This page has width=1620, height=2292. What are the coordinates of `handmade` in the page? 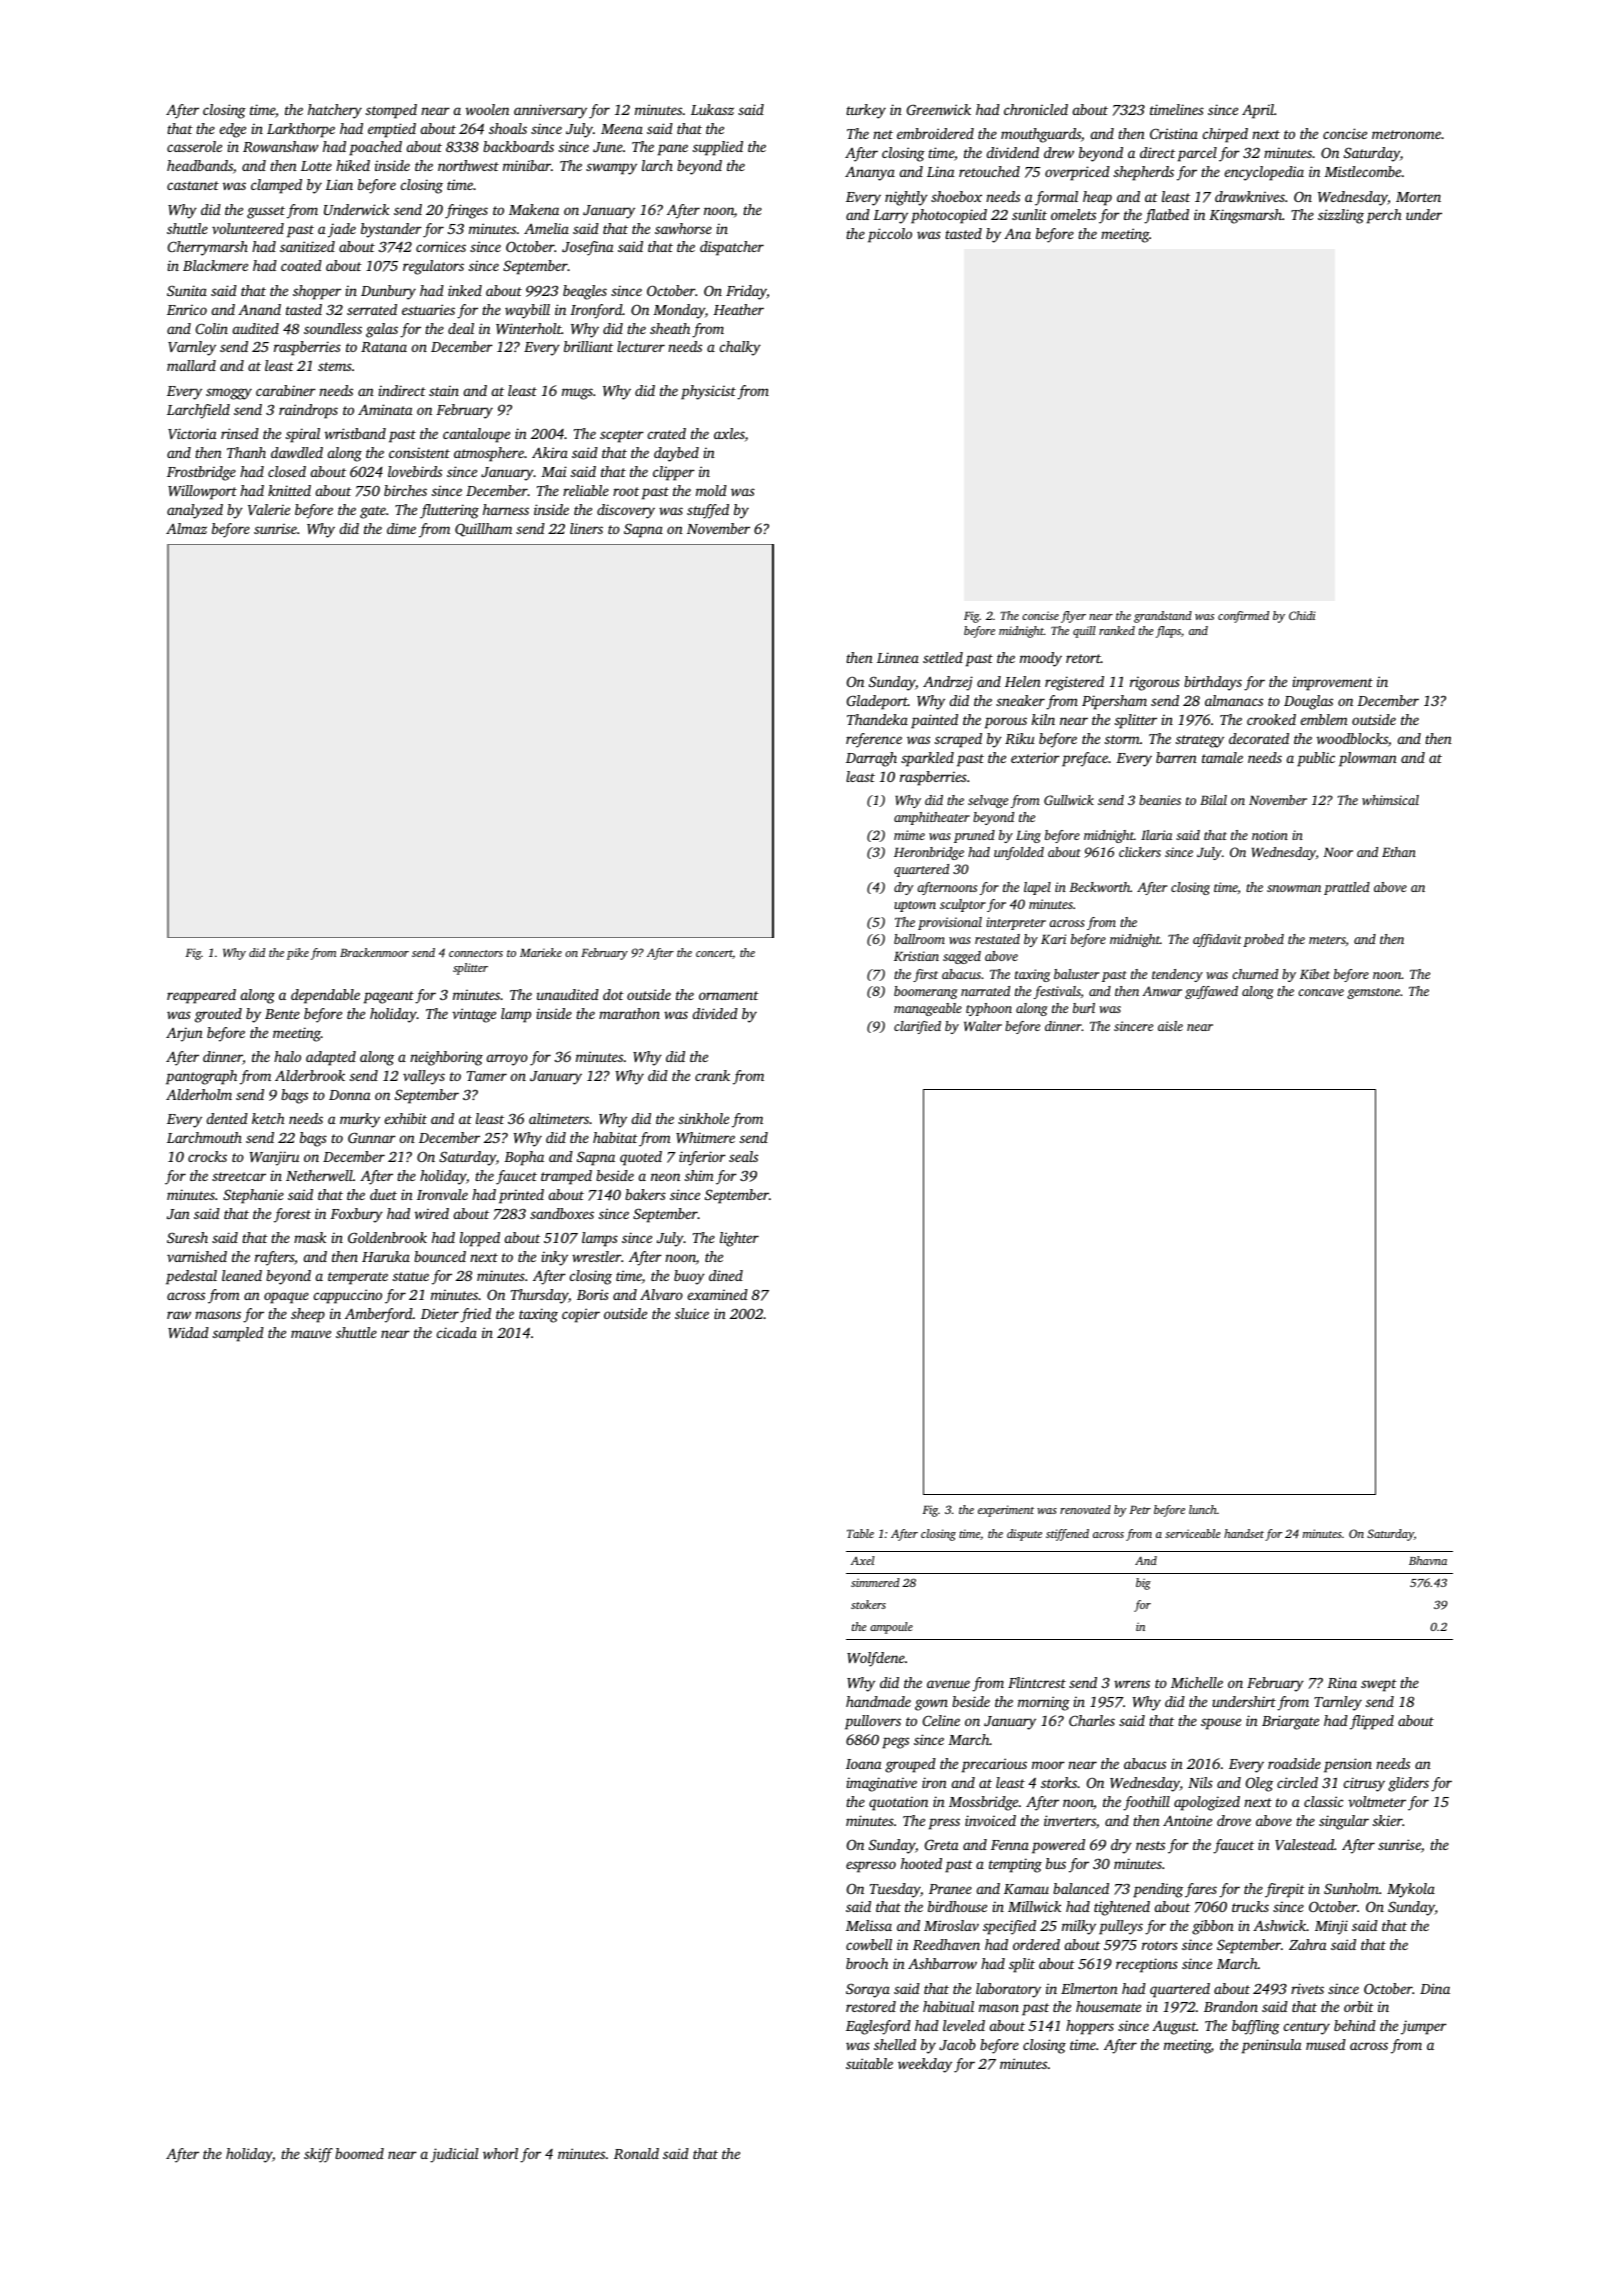 It's located at (878, 1701).
